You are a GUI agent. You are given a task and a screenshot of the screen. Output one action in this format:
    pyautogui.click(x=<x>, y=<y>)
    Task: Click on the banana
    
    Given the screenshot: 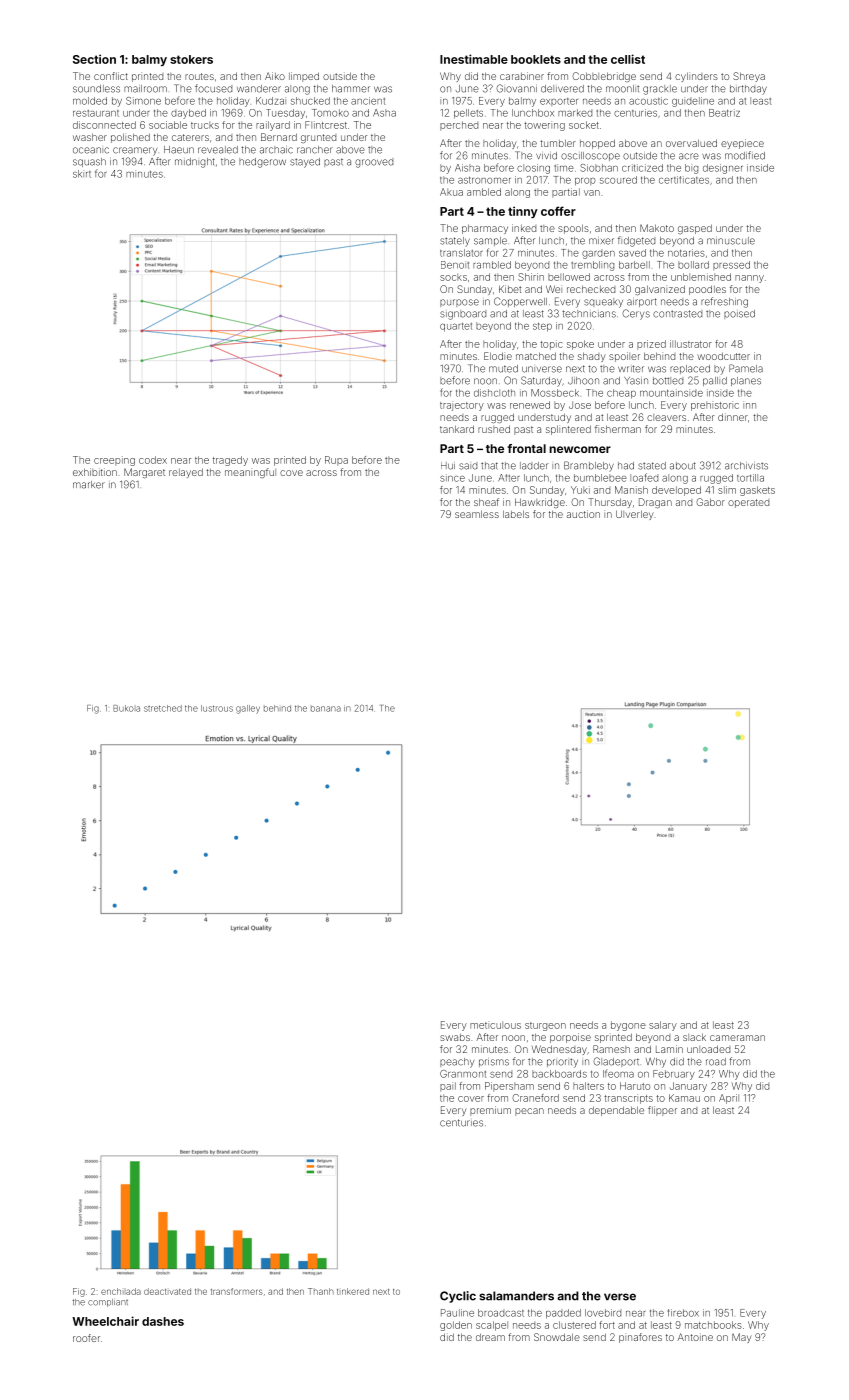 What is the action you would take?
    pyautogui.click(x=326, y=709)
